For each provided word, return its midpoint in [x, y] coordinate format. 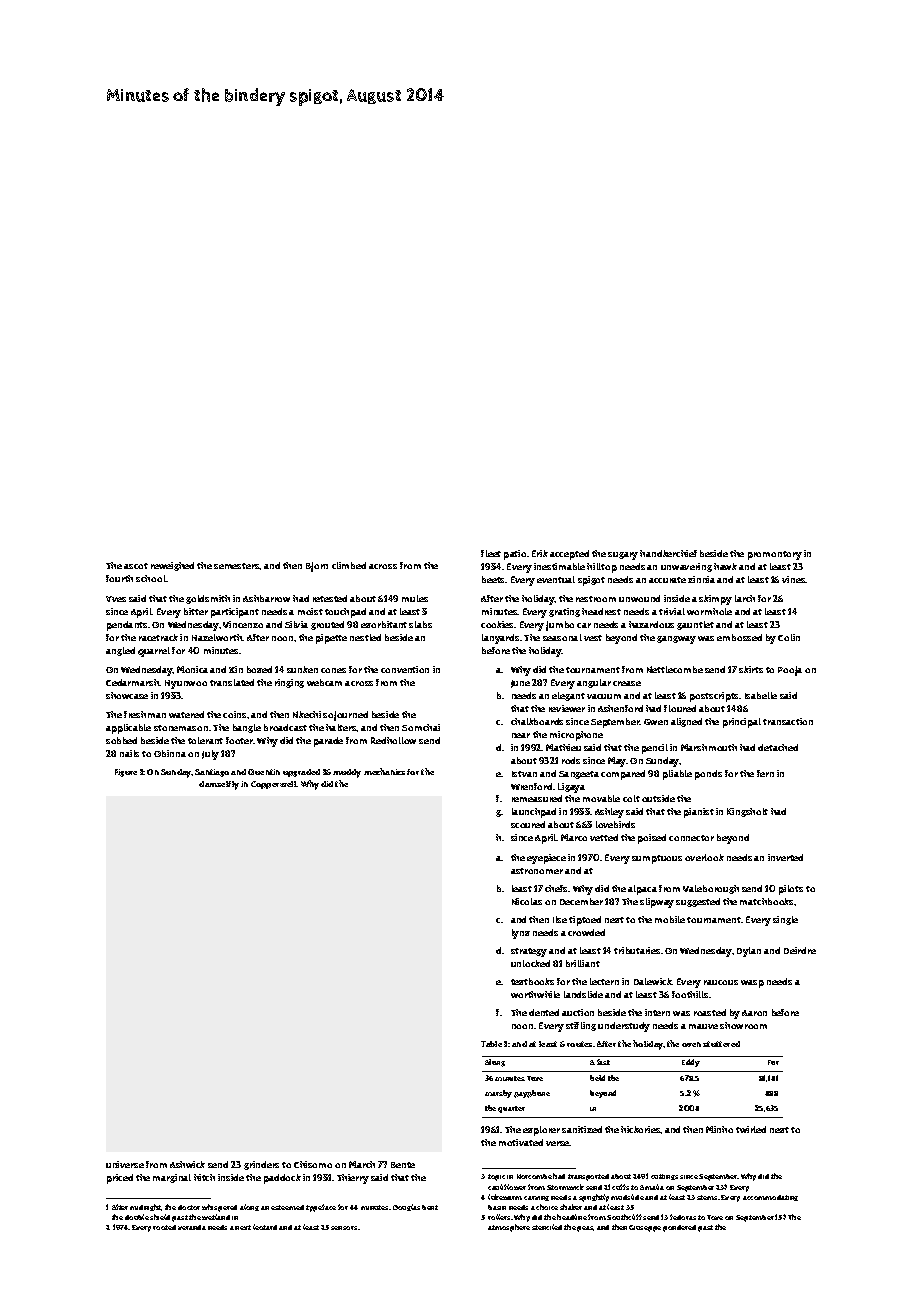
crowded [586, 932]
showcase [127, 695]
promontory [775, 555]
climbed [349, 565]
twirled [751, 1129]
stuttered [721, 1044]
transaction [788, 721]
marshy [498, 1094]
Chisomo [313, 1164]
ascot [136, 566]
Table [491, 1044]
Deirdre [800, 950]
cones [333, 670]
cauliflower [507, 1187]
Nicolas [527, 901]
